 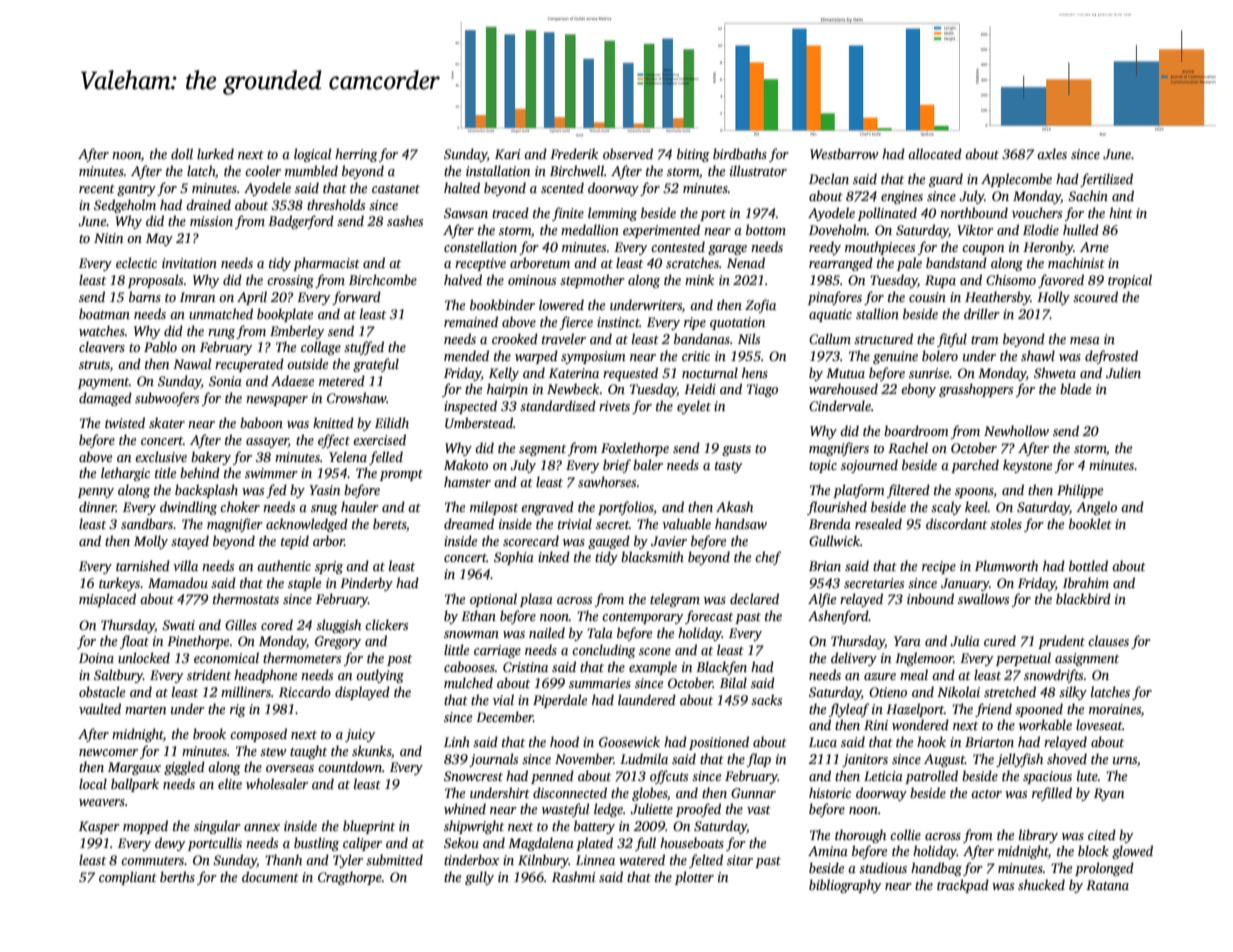 I want to click on birdbaths, so click(x=740, y=153).
